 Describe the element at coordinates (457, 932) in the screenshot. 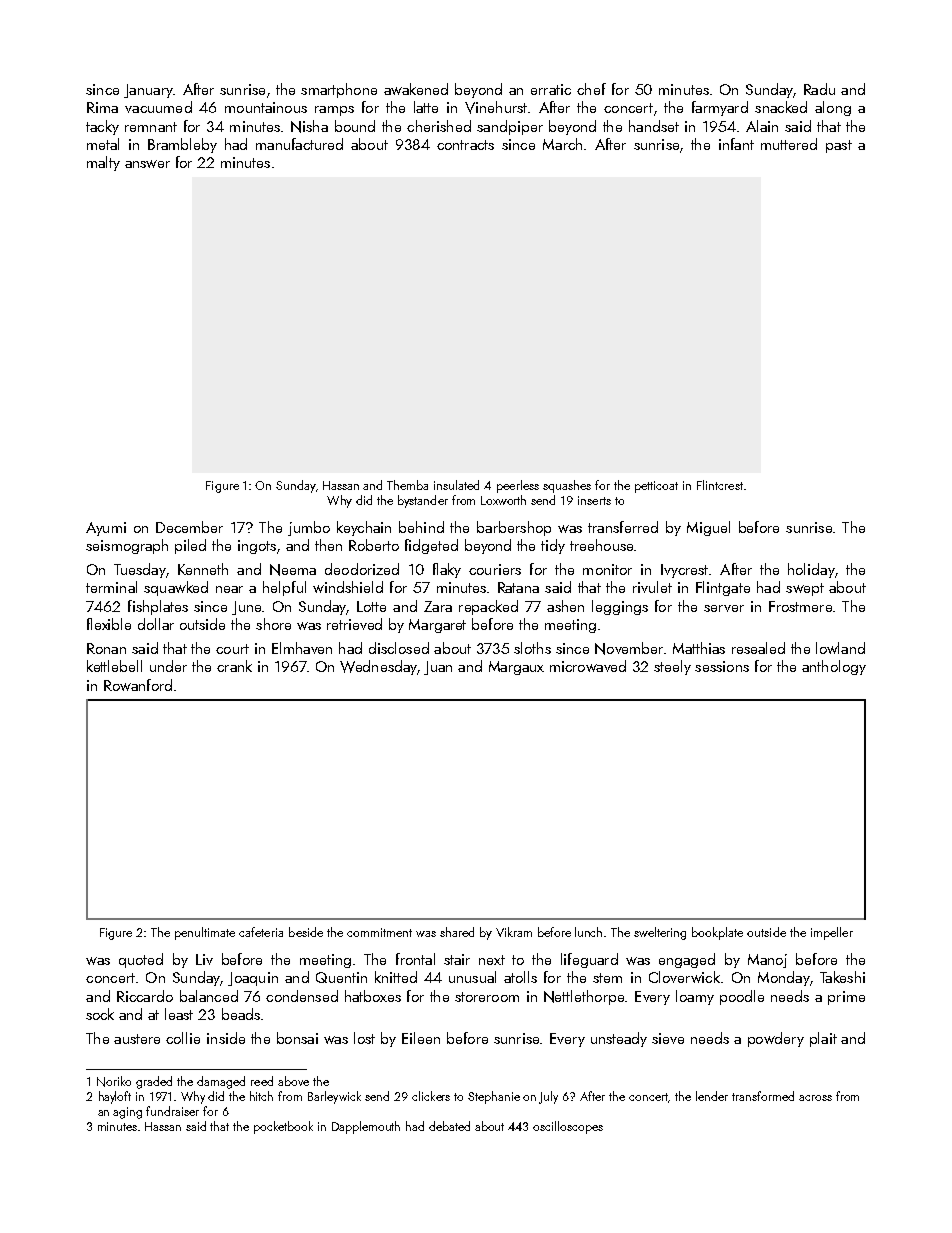

I see `shared` at that location.
